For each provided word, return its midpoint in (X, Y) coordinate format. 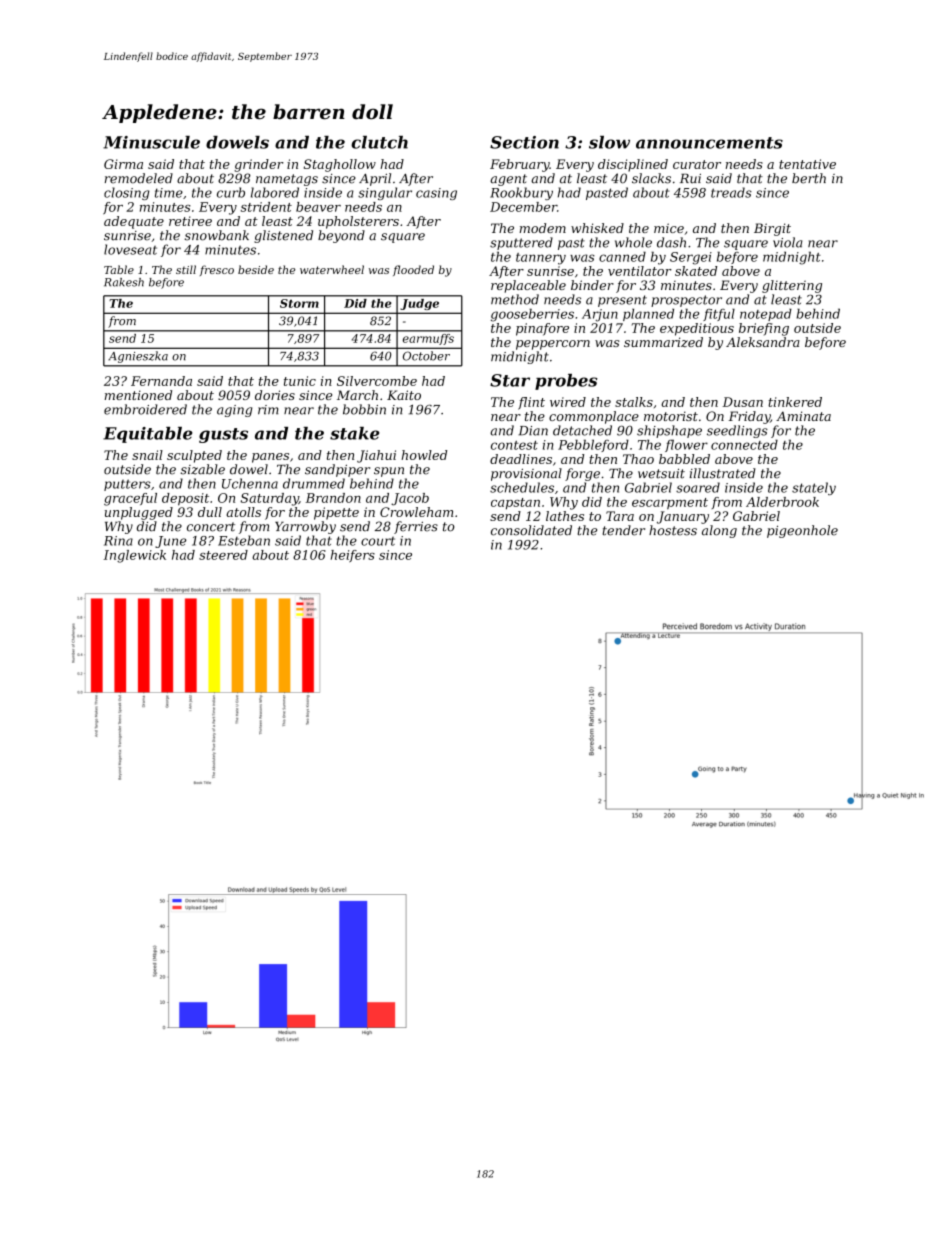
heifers (353, 556)
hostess (673, 530)
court (378, 541)
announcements (709, 143)
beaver (318, 207)
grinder (259, 165)
